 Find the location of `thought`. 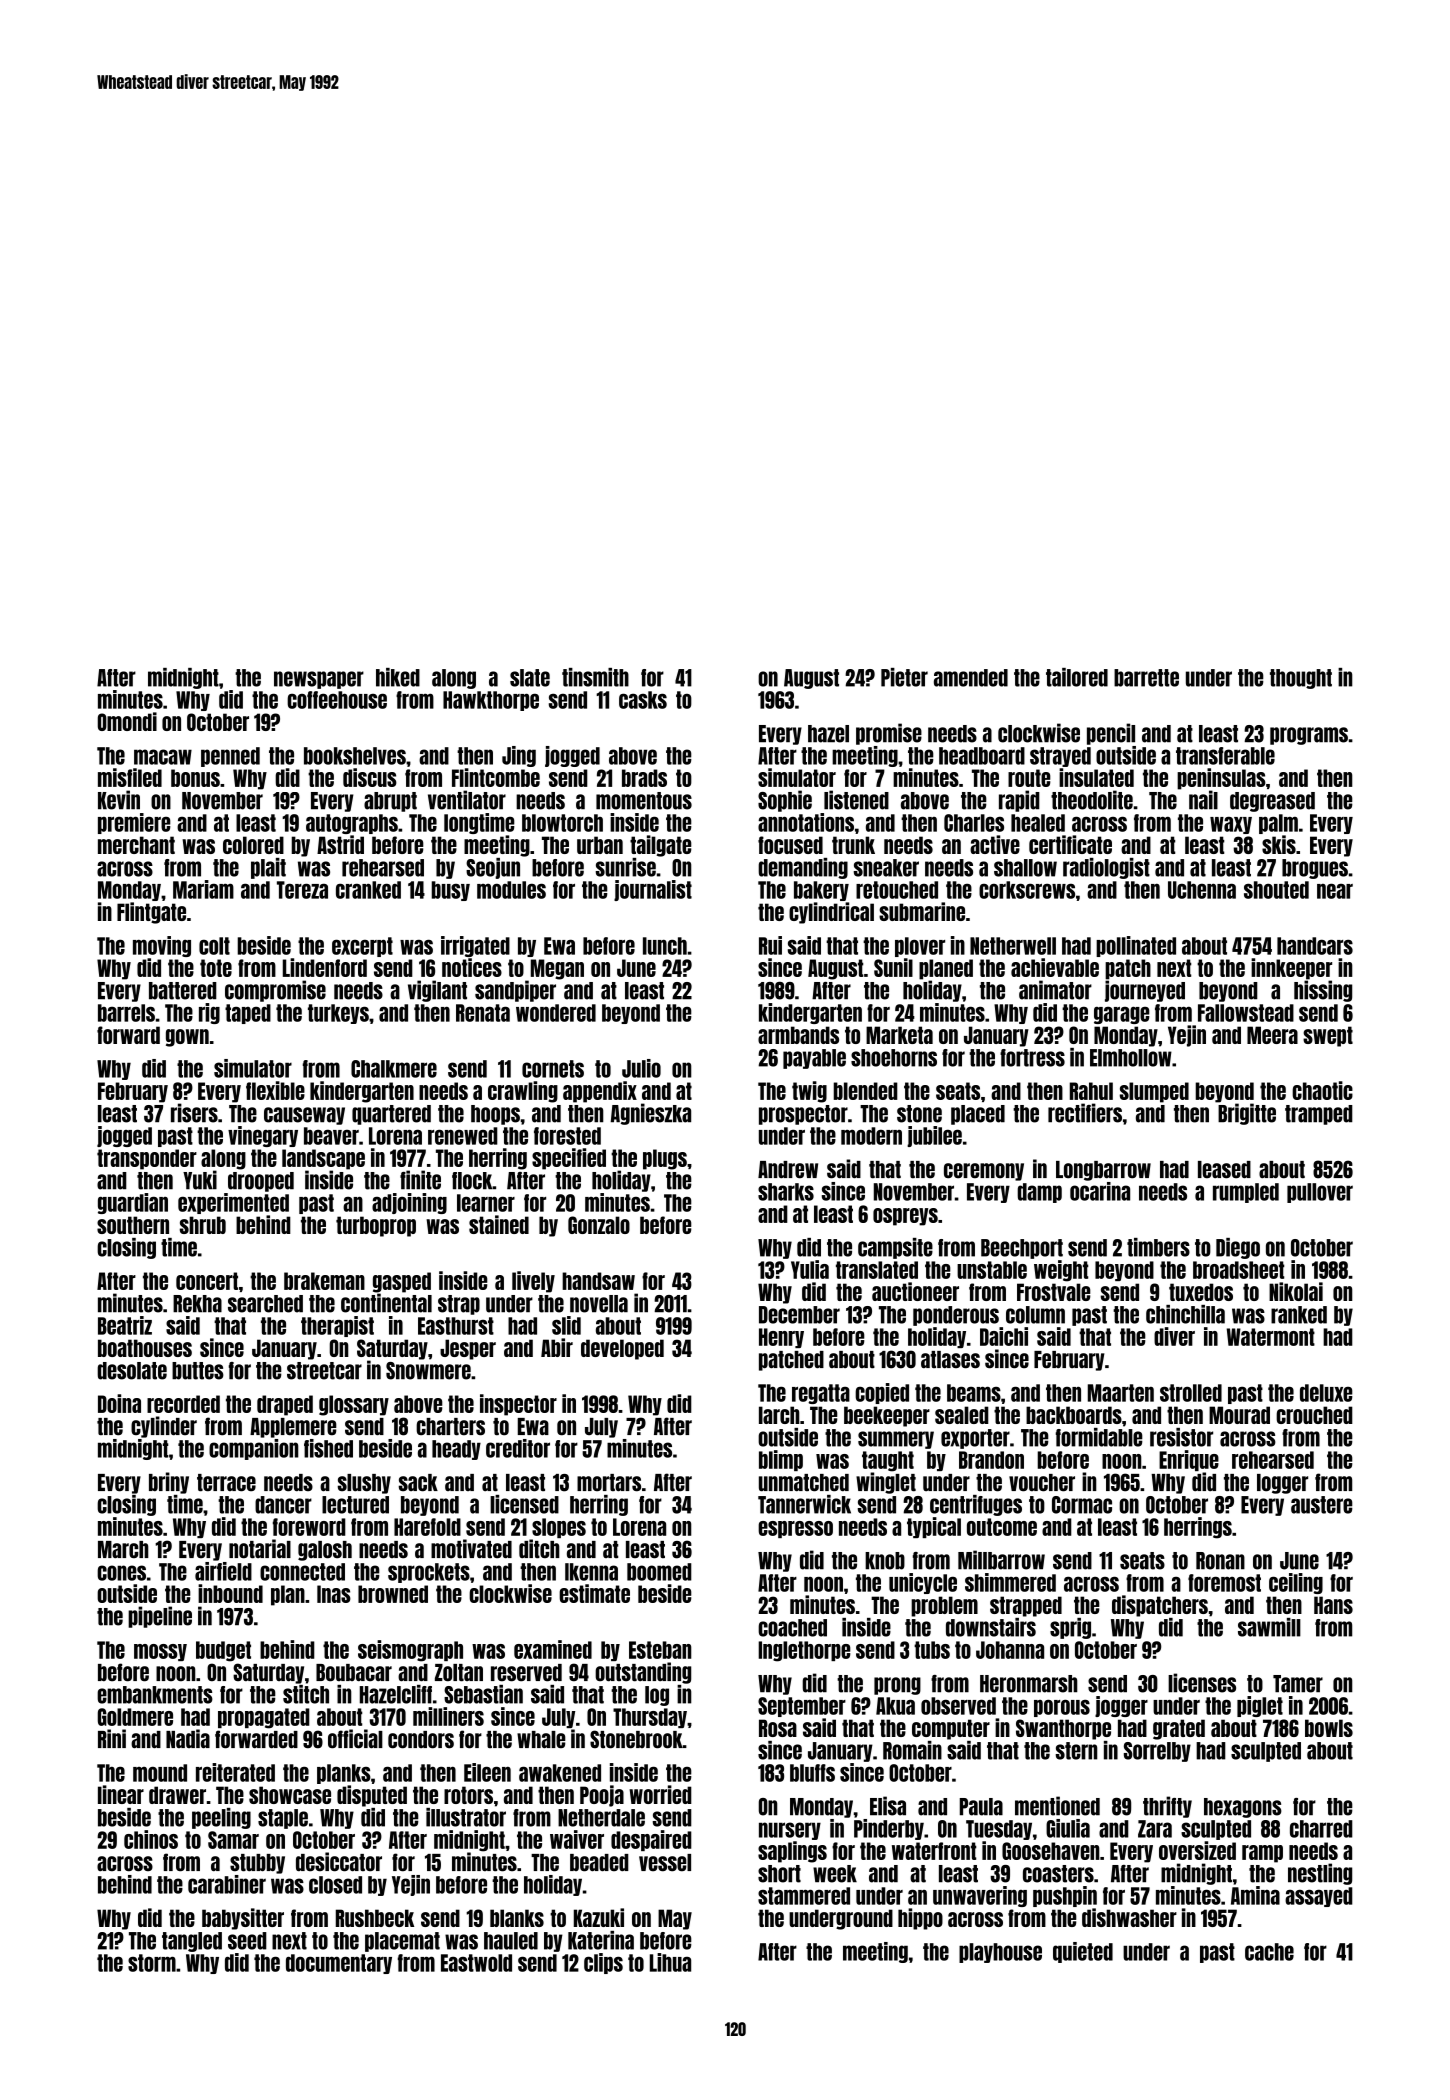

thought is located at coordinates (1301, 679).
